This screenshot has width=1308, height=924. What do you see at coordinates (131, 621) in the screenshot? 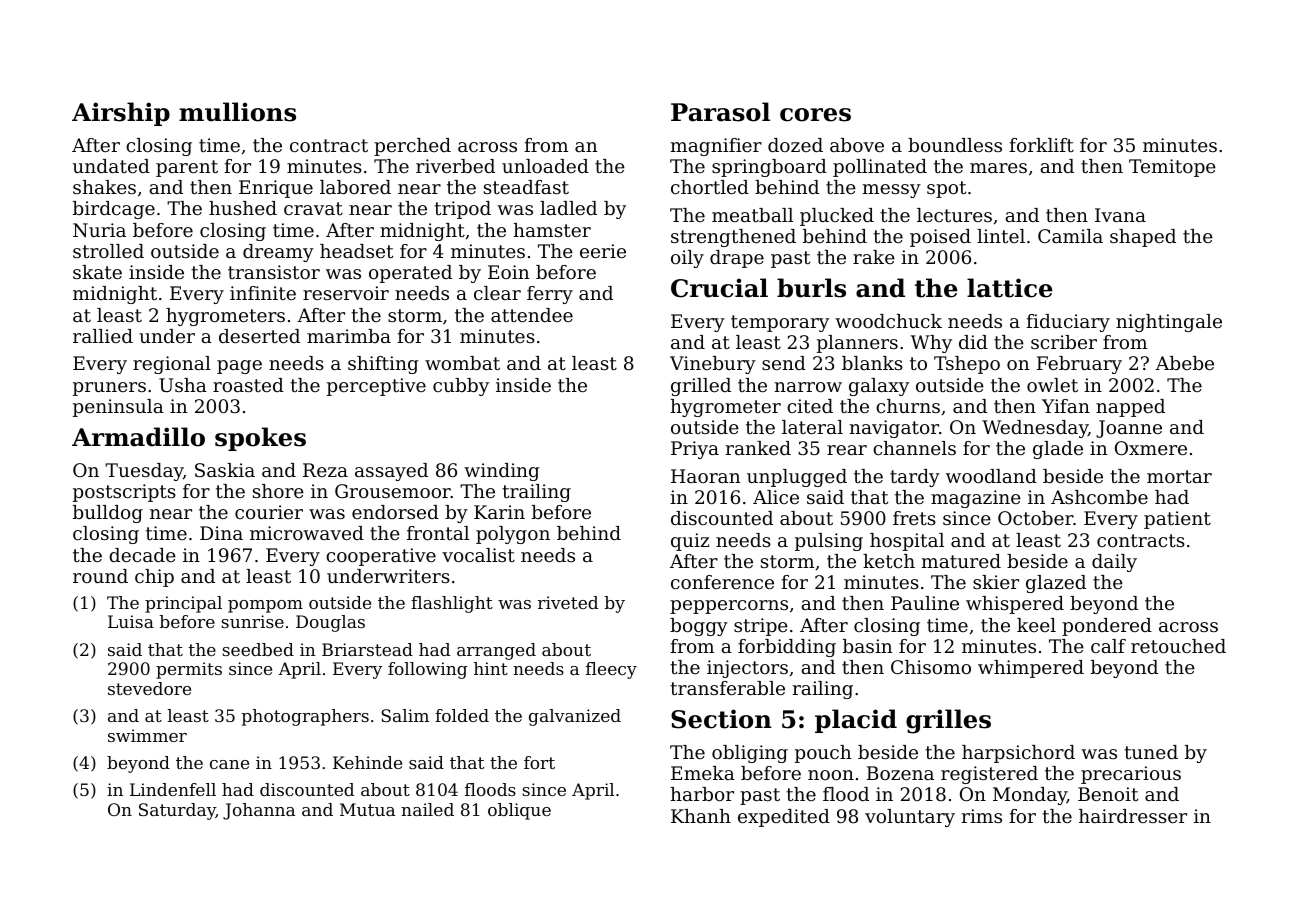
I see `Luisa` at bounding box center [131, 621].
